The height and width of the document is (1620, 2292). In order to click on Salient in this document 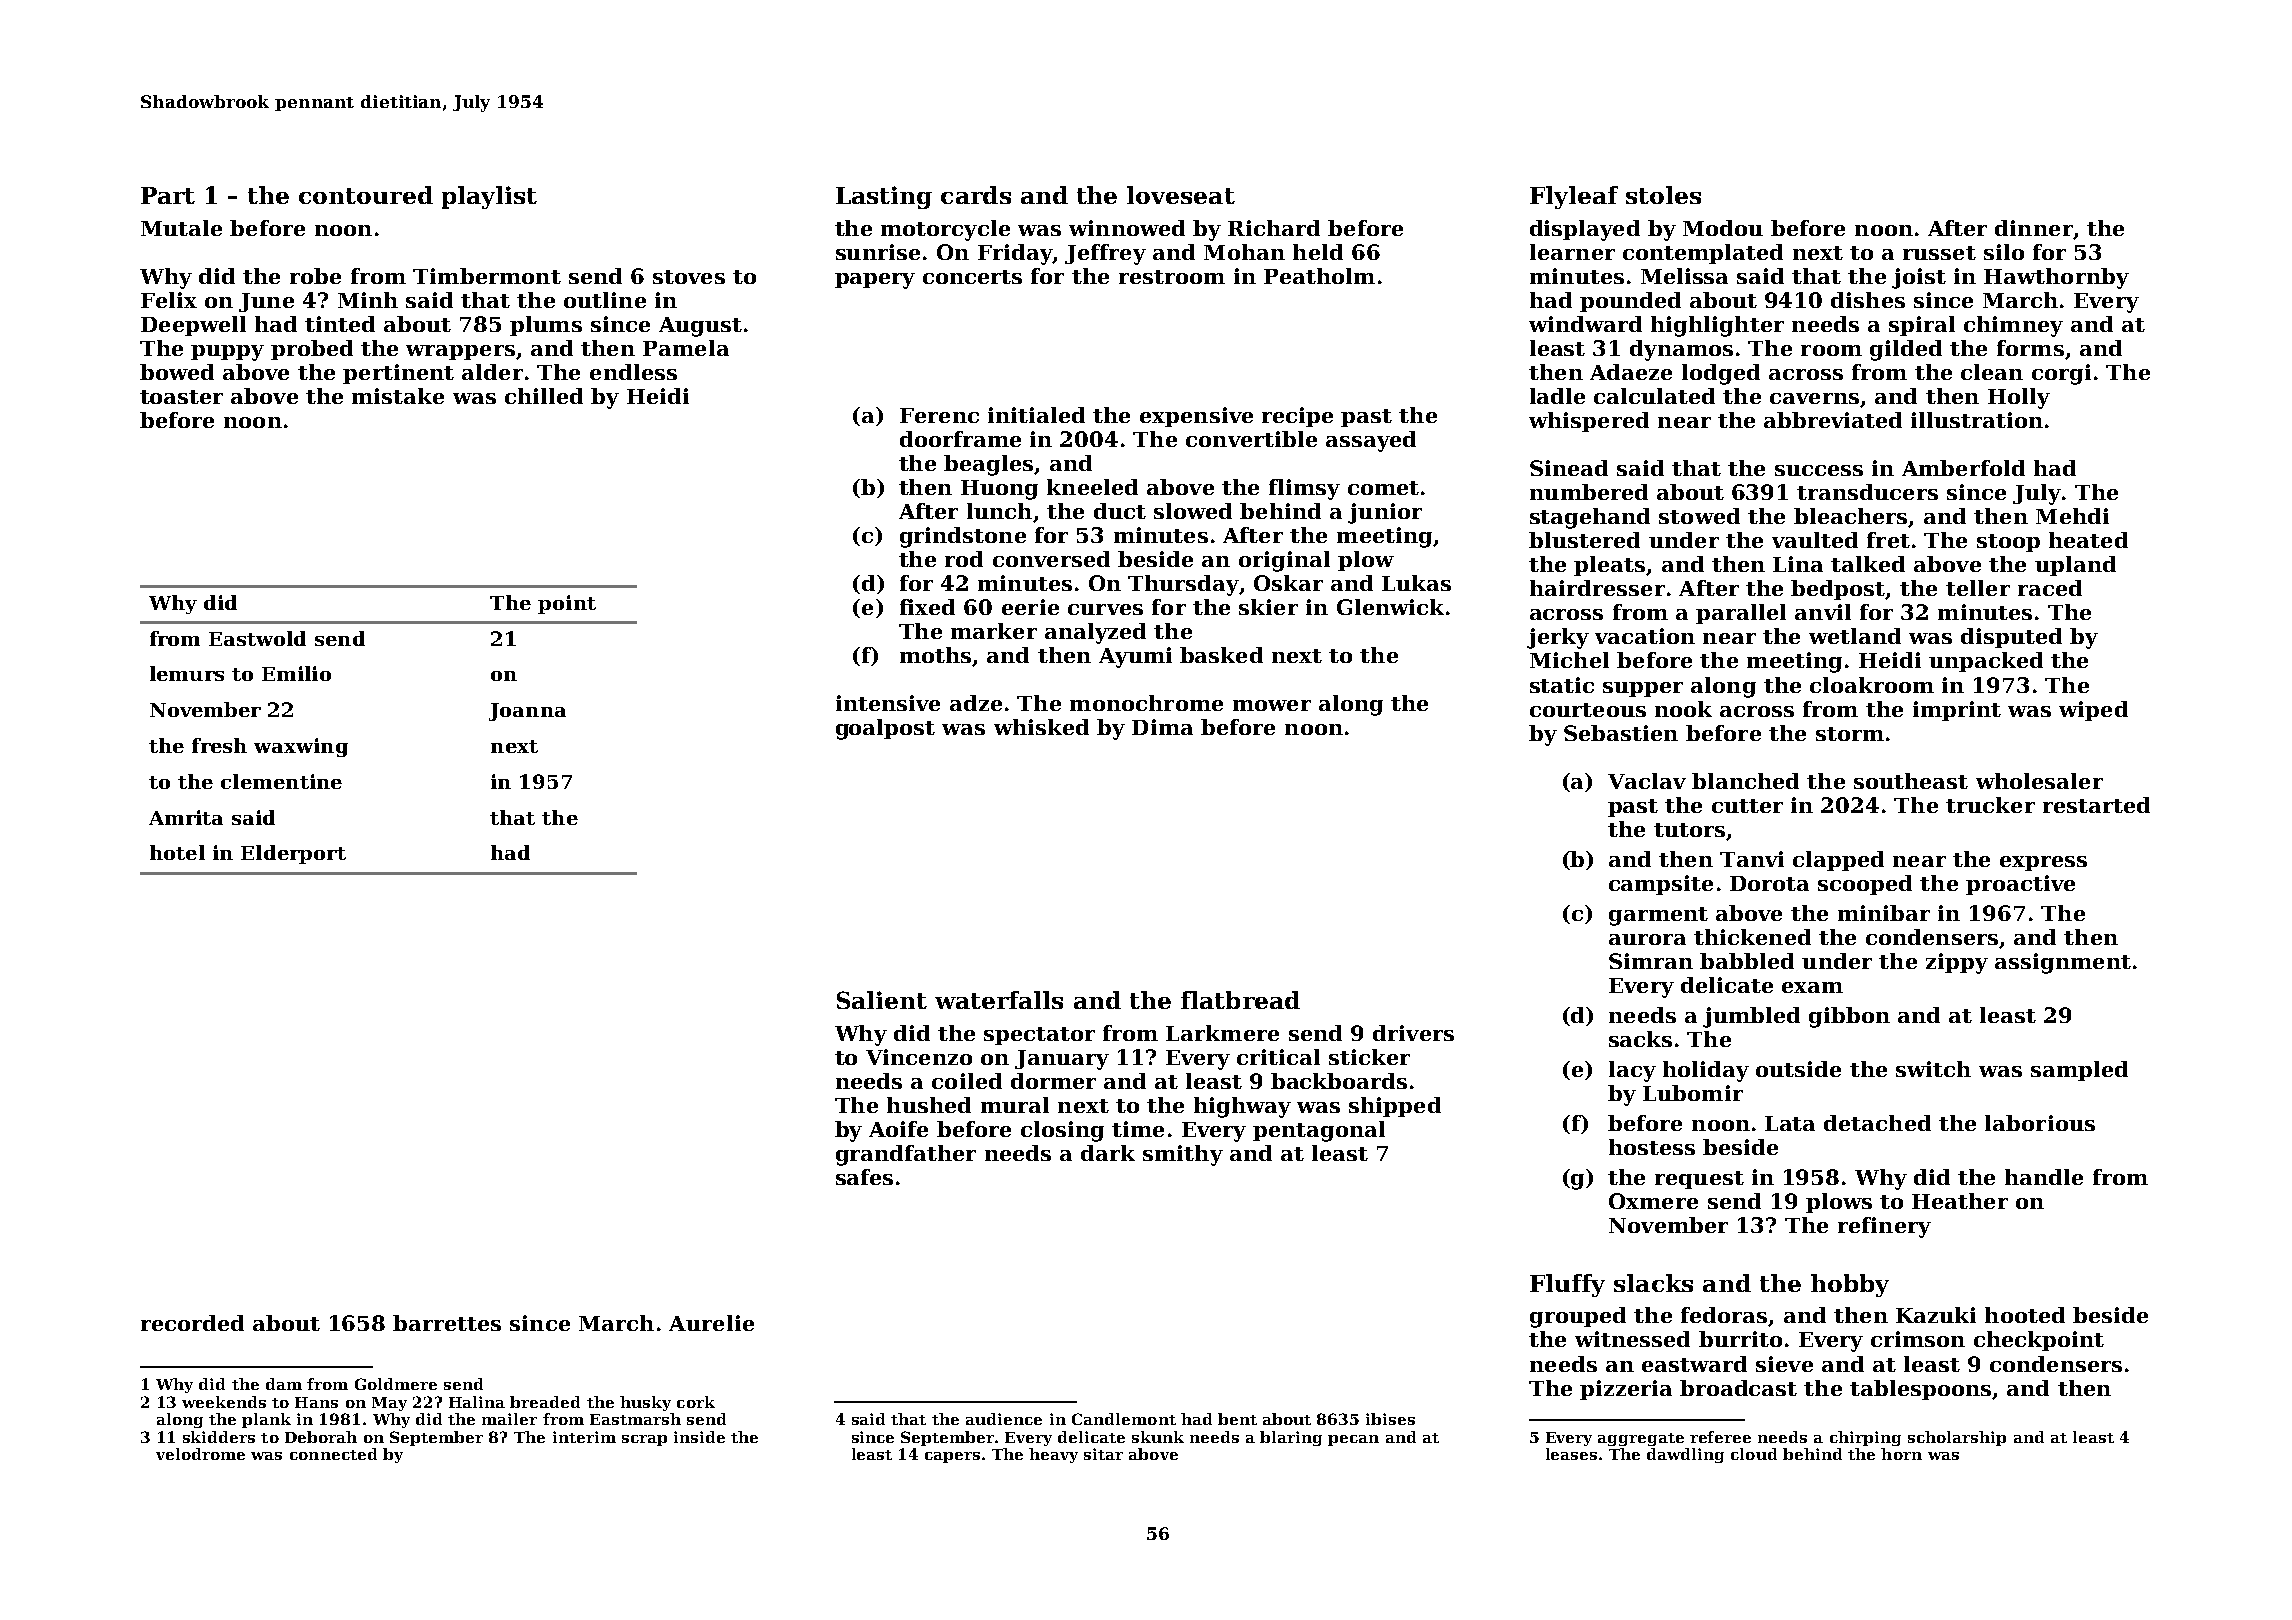, I will do `click(882, 1000)`.
